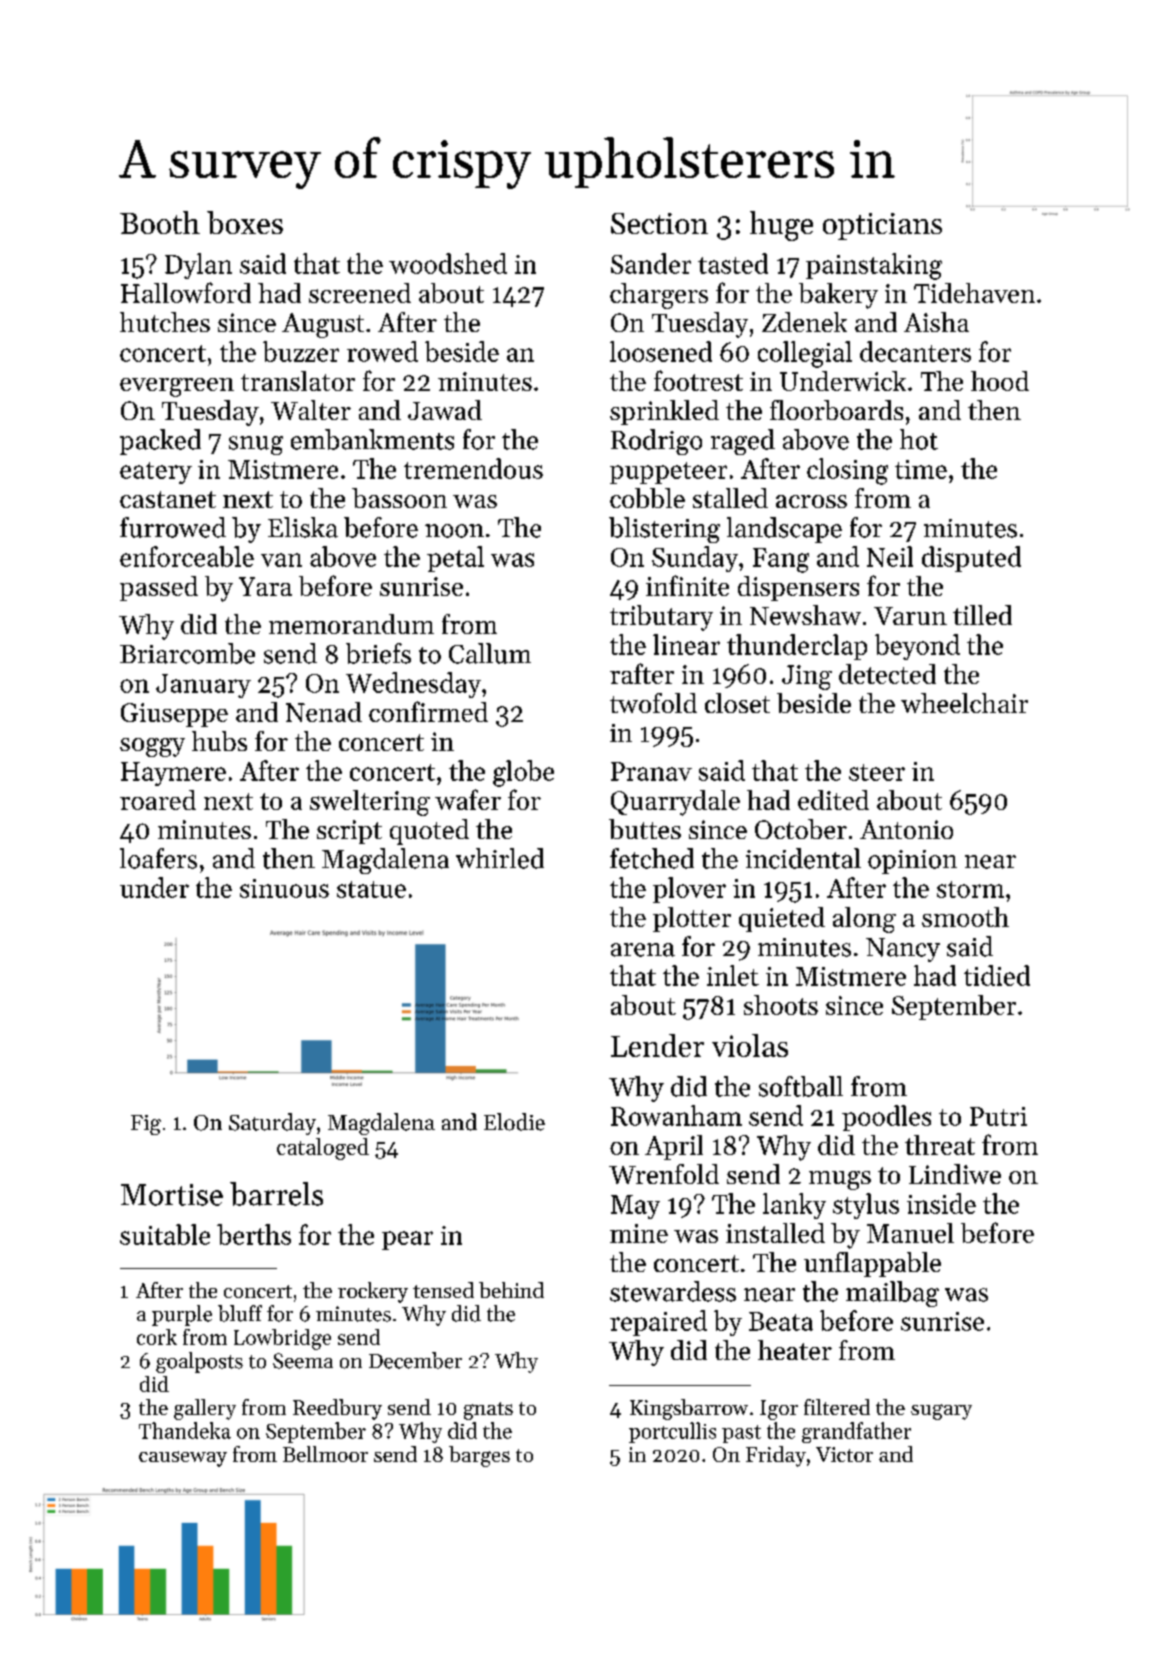  I want to click on tributary, so click(661, 618).
